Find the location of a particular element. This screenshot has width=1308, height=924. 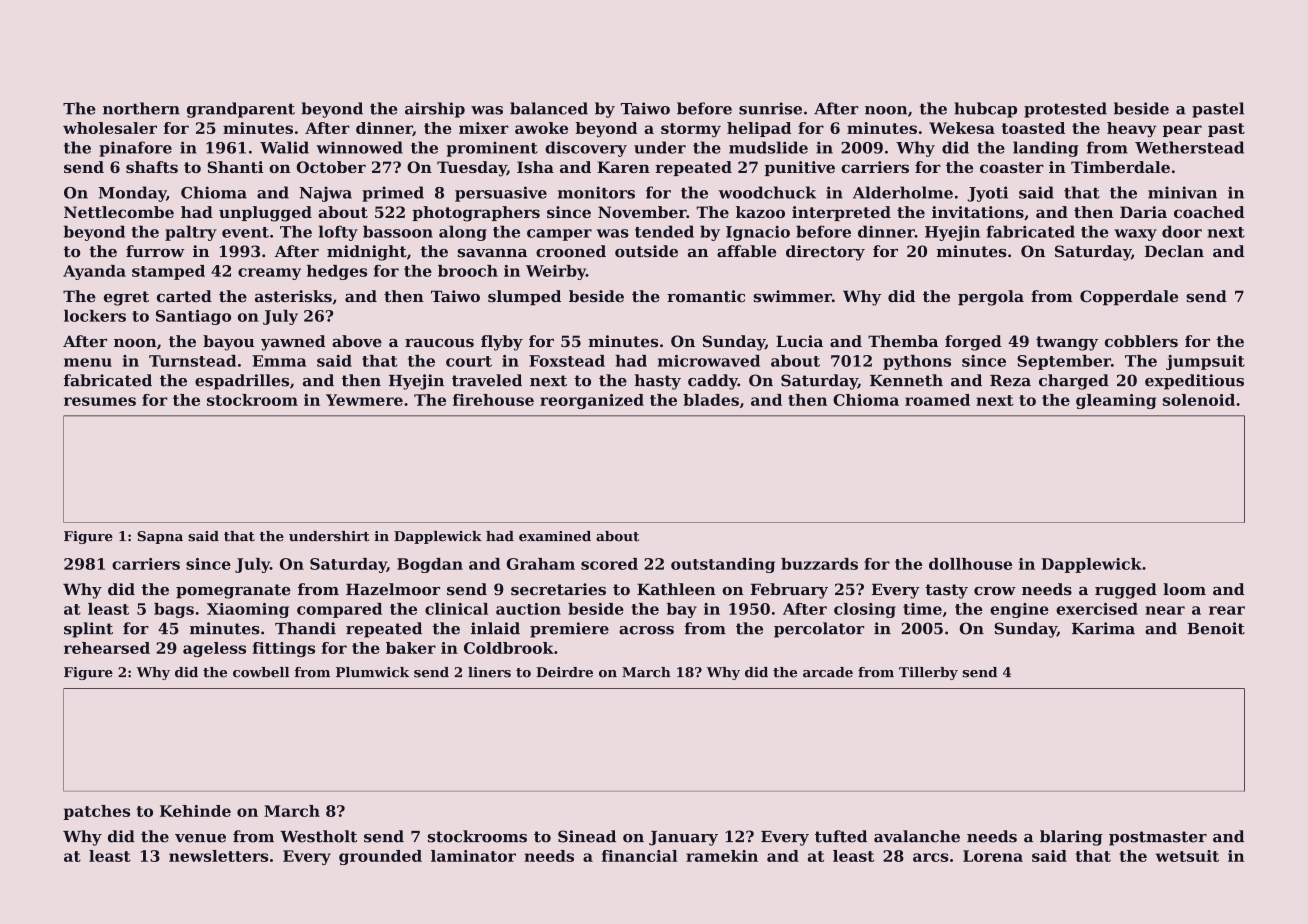

Wetherstead is located at coordinates (1189, 147).
